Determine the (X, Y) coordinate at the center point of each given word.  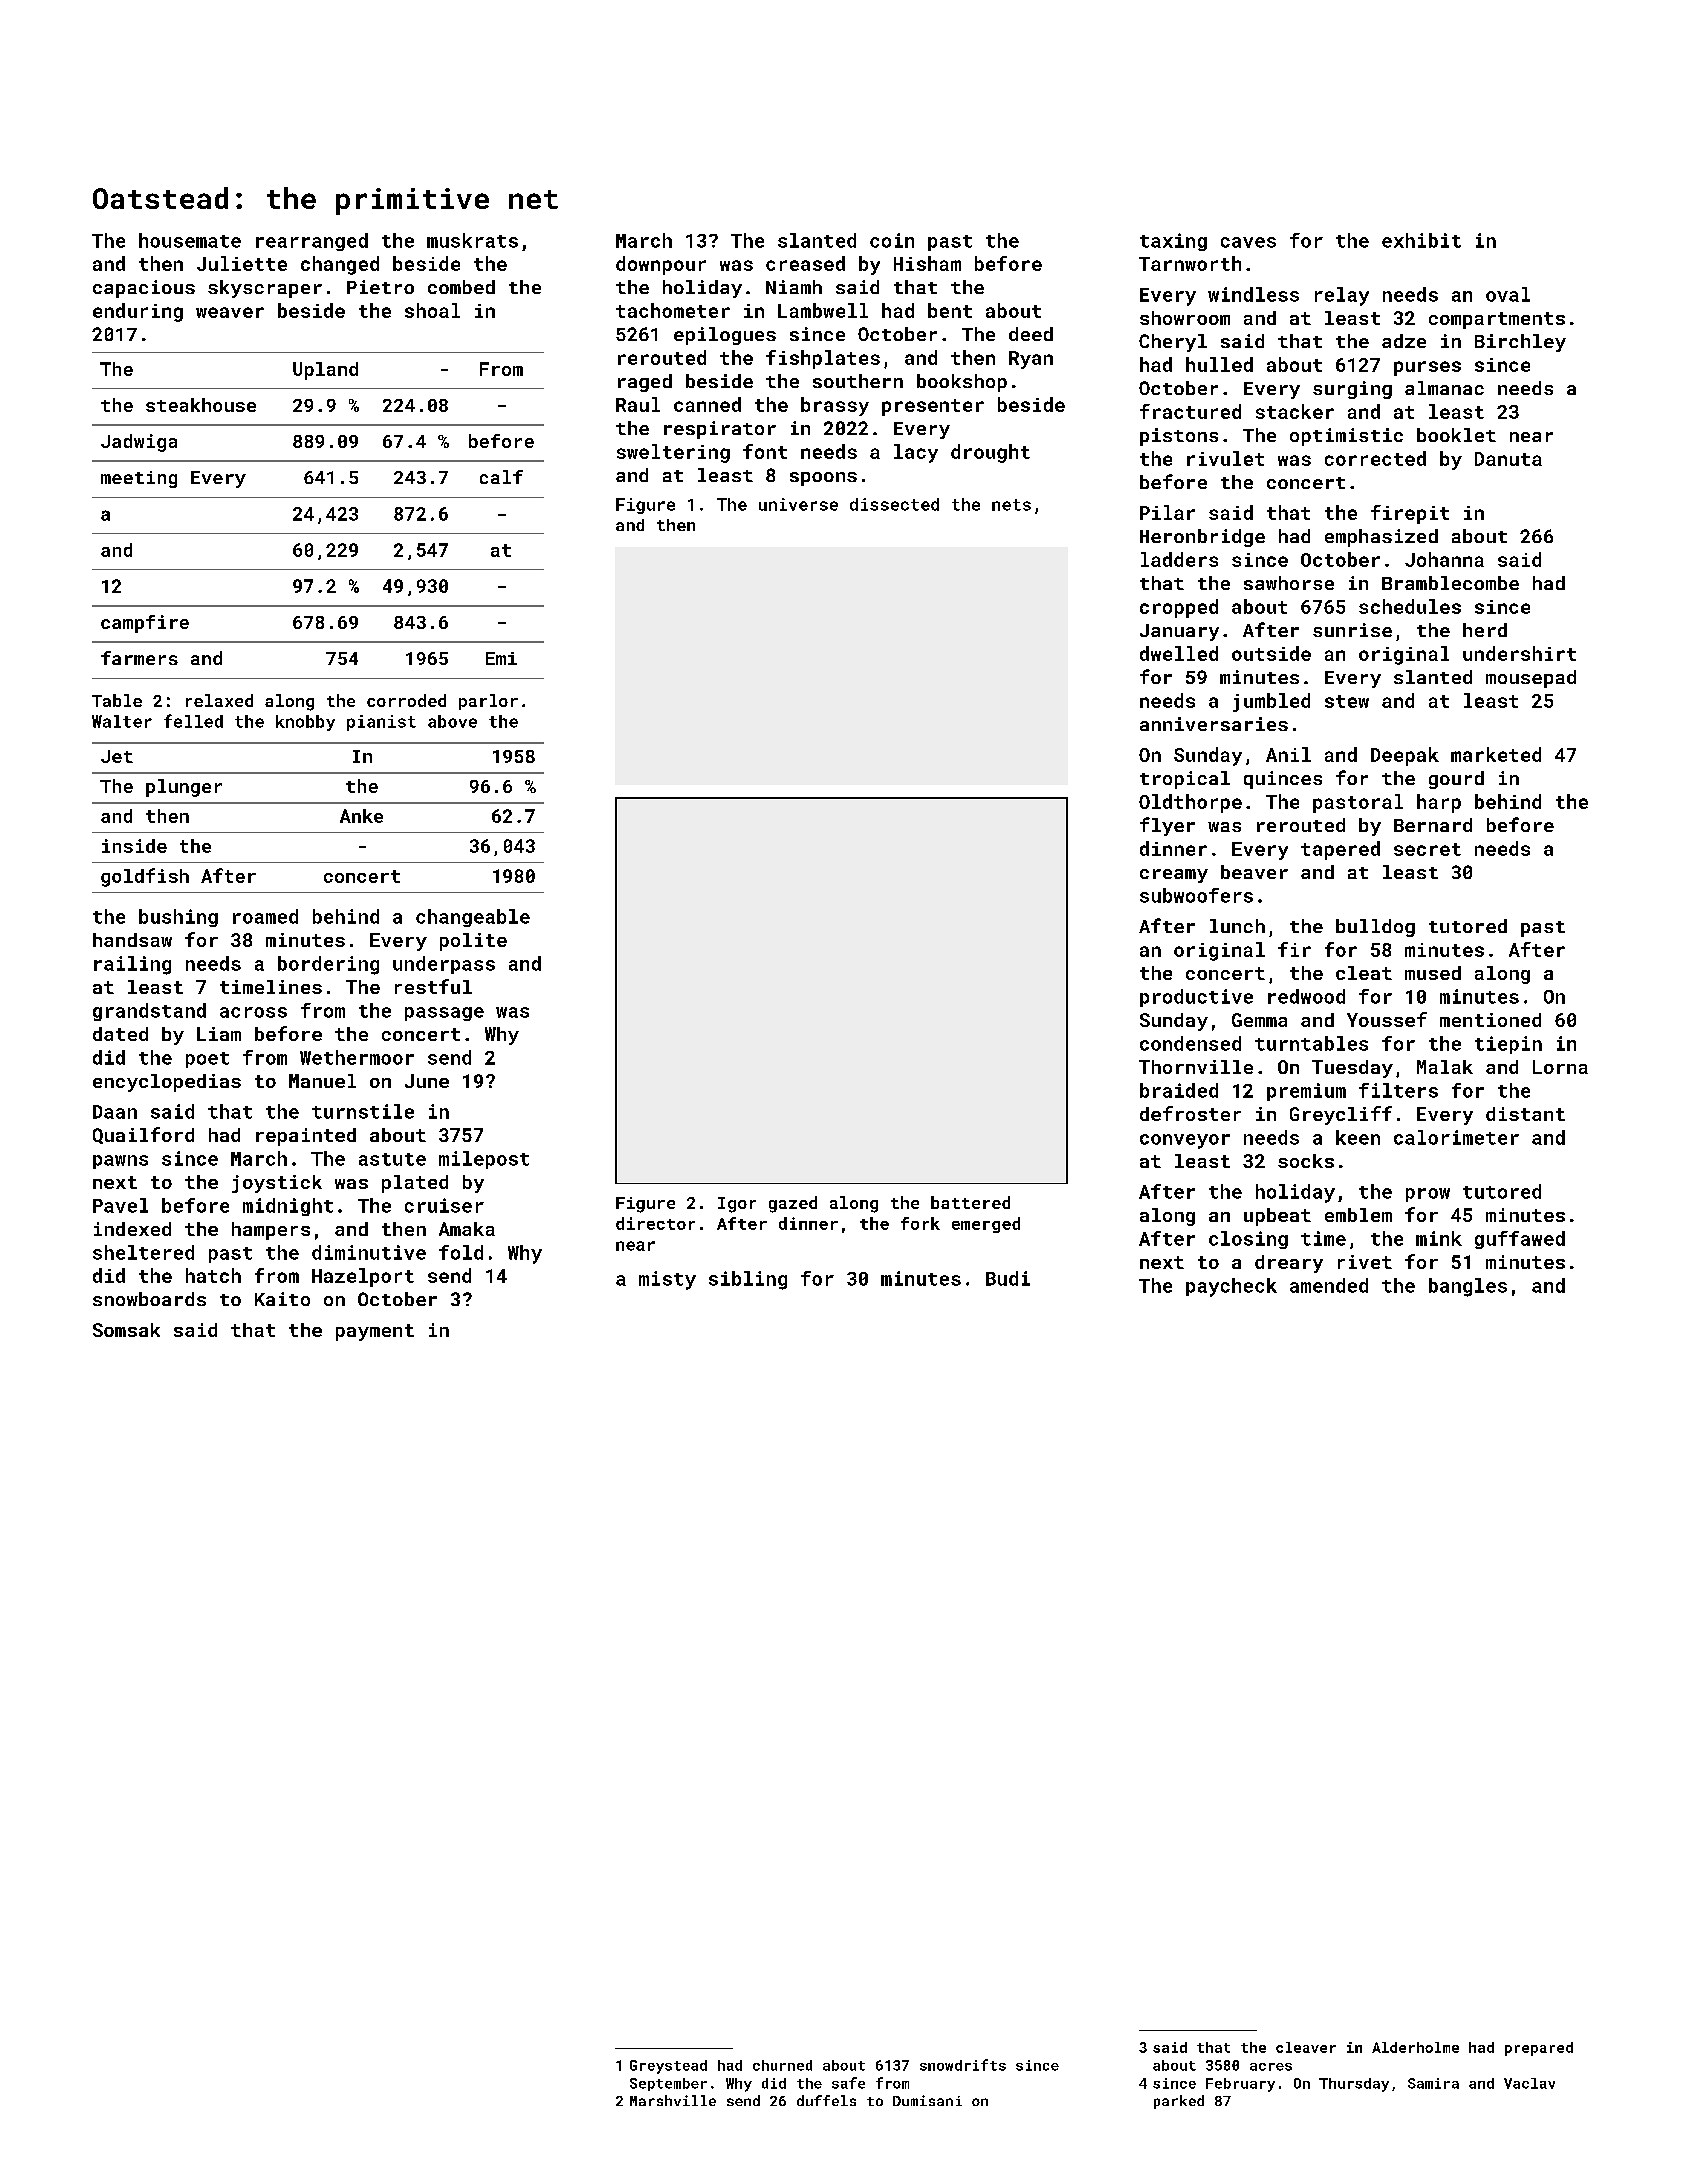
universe (798, 504)
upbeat (1277, 1217)
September (668, 2084)
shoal (432, 310)
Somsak (126, 1330)
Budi (1008, 1278)
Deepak (1405, 756)
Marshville (673, 2100)
